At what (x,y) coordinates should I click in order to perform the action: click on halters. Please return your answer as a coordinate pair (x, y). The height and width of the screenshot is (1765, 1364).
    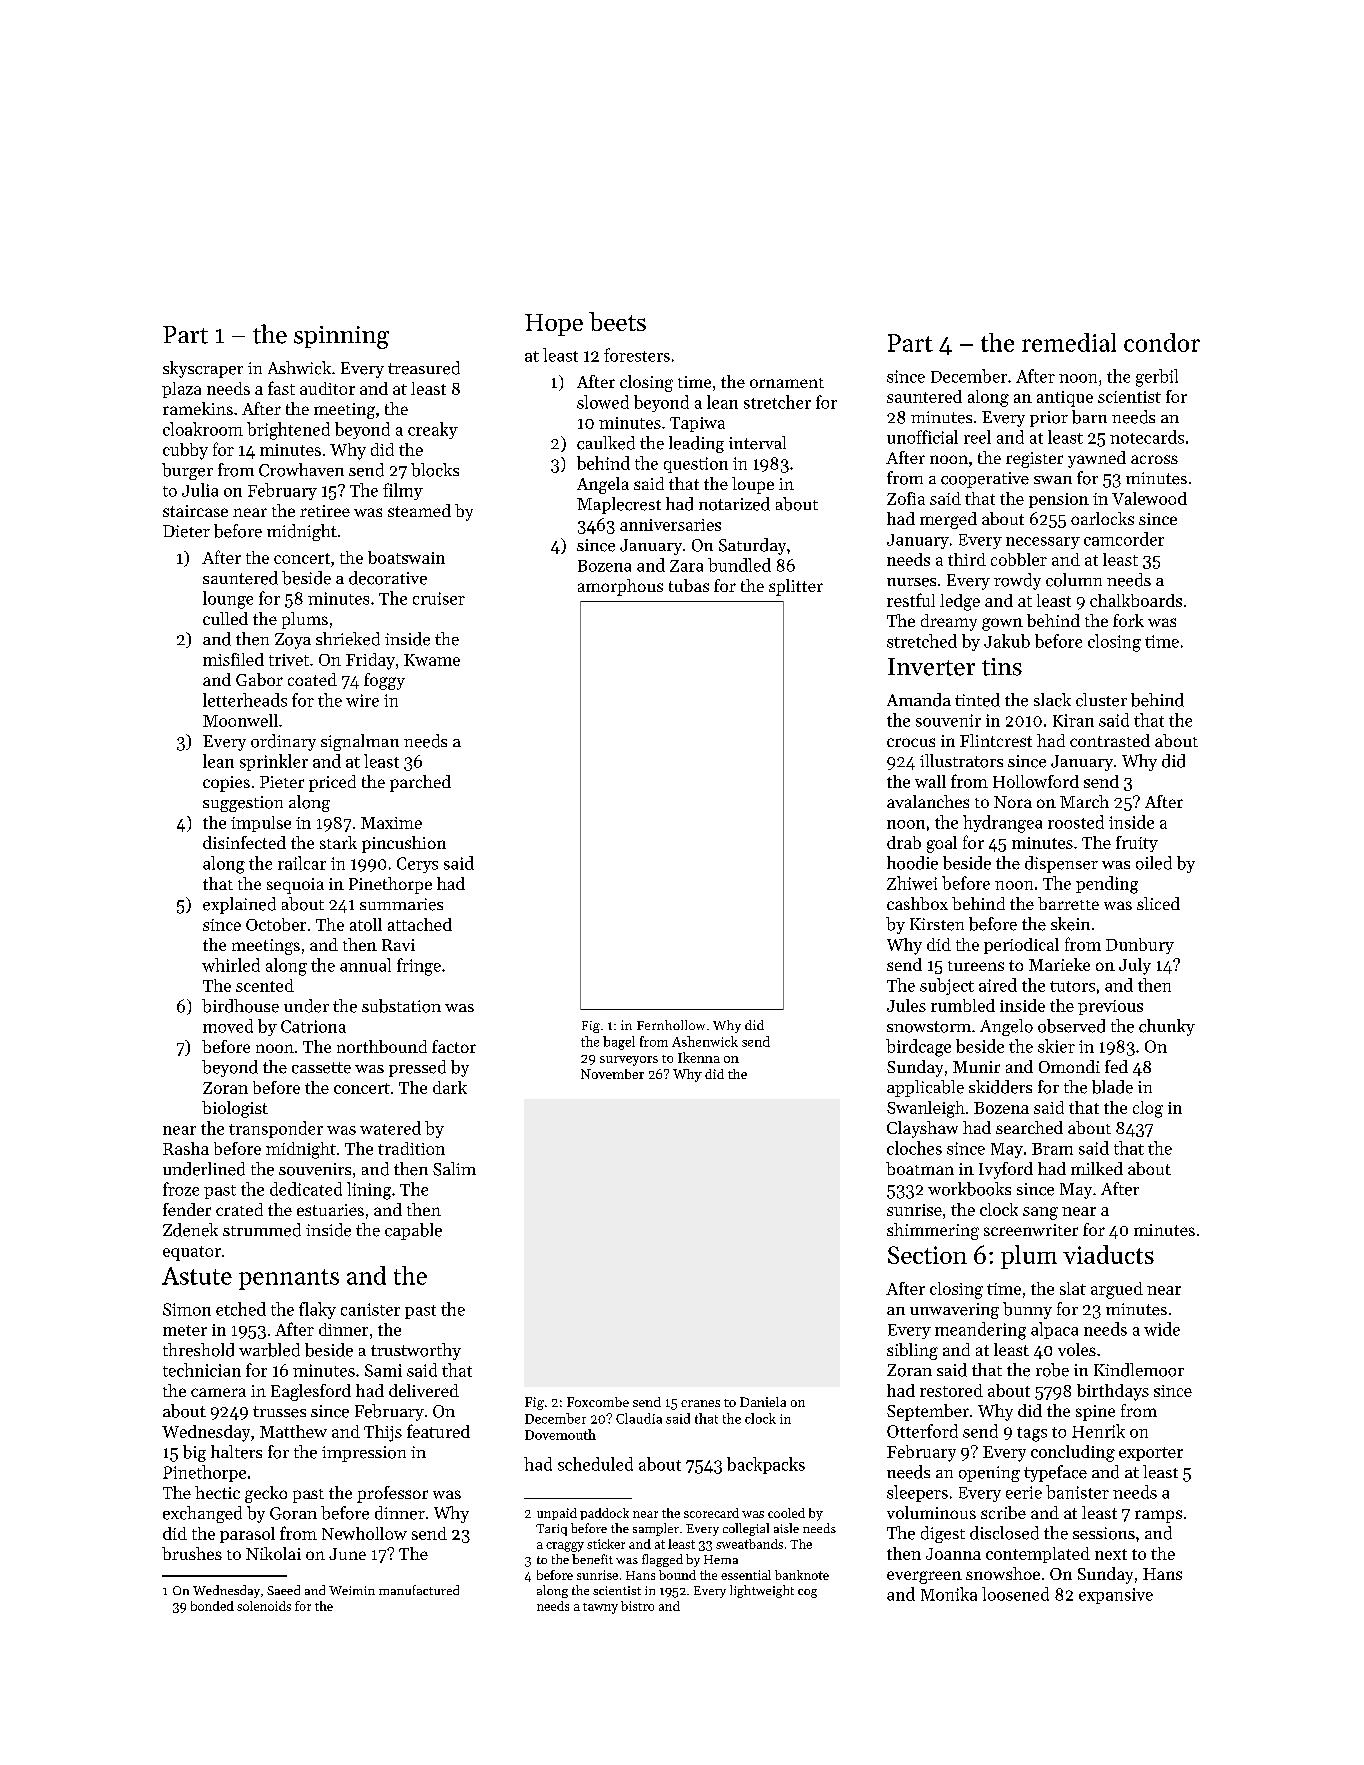
    Looking at the image, I should click on (236, 1452).
